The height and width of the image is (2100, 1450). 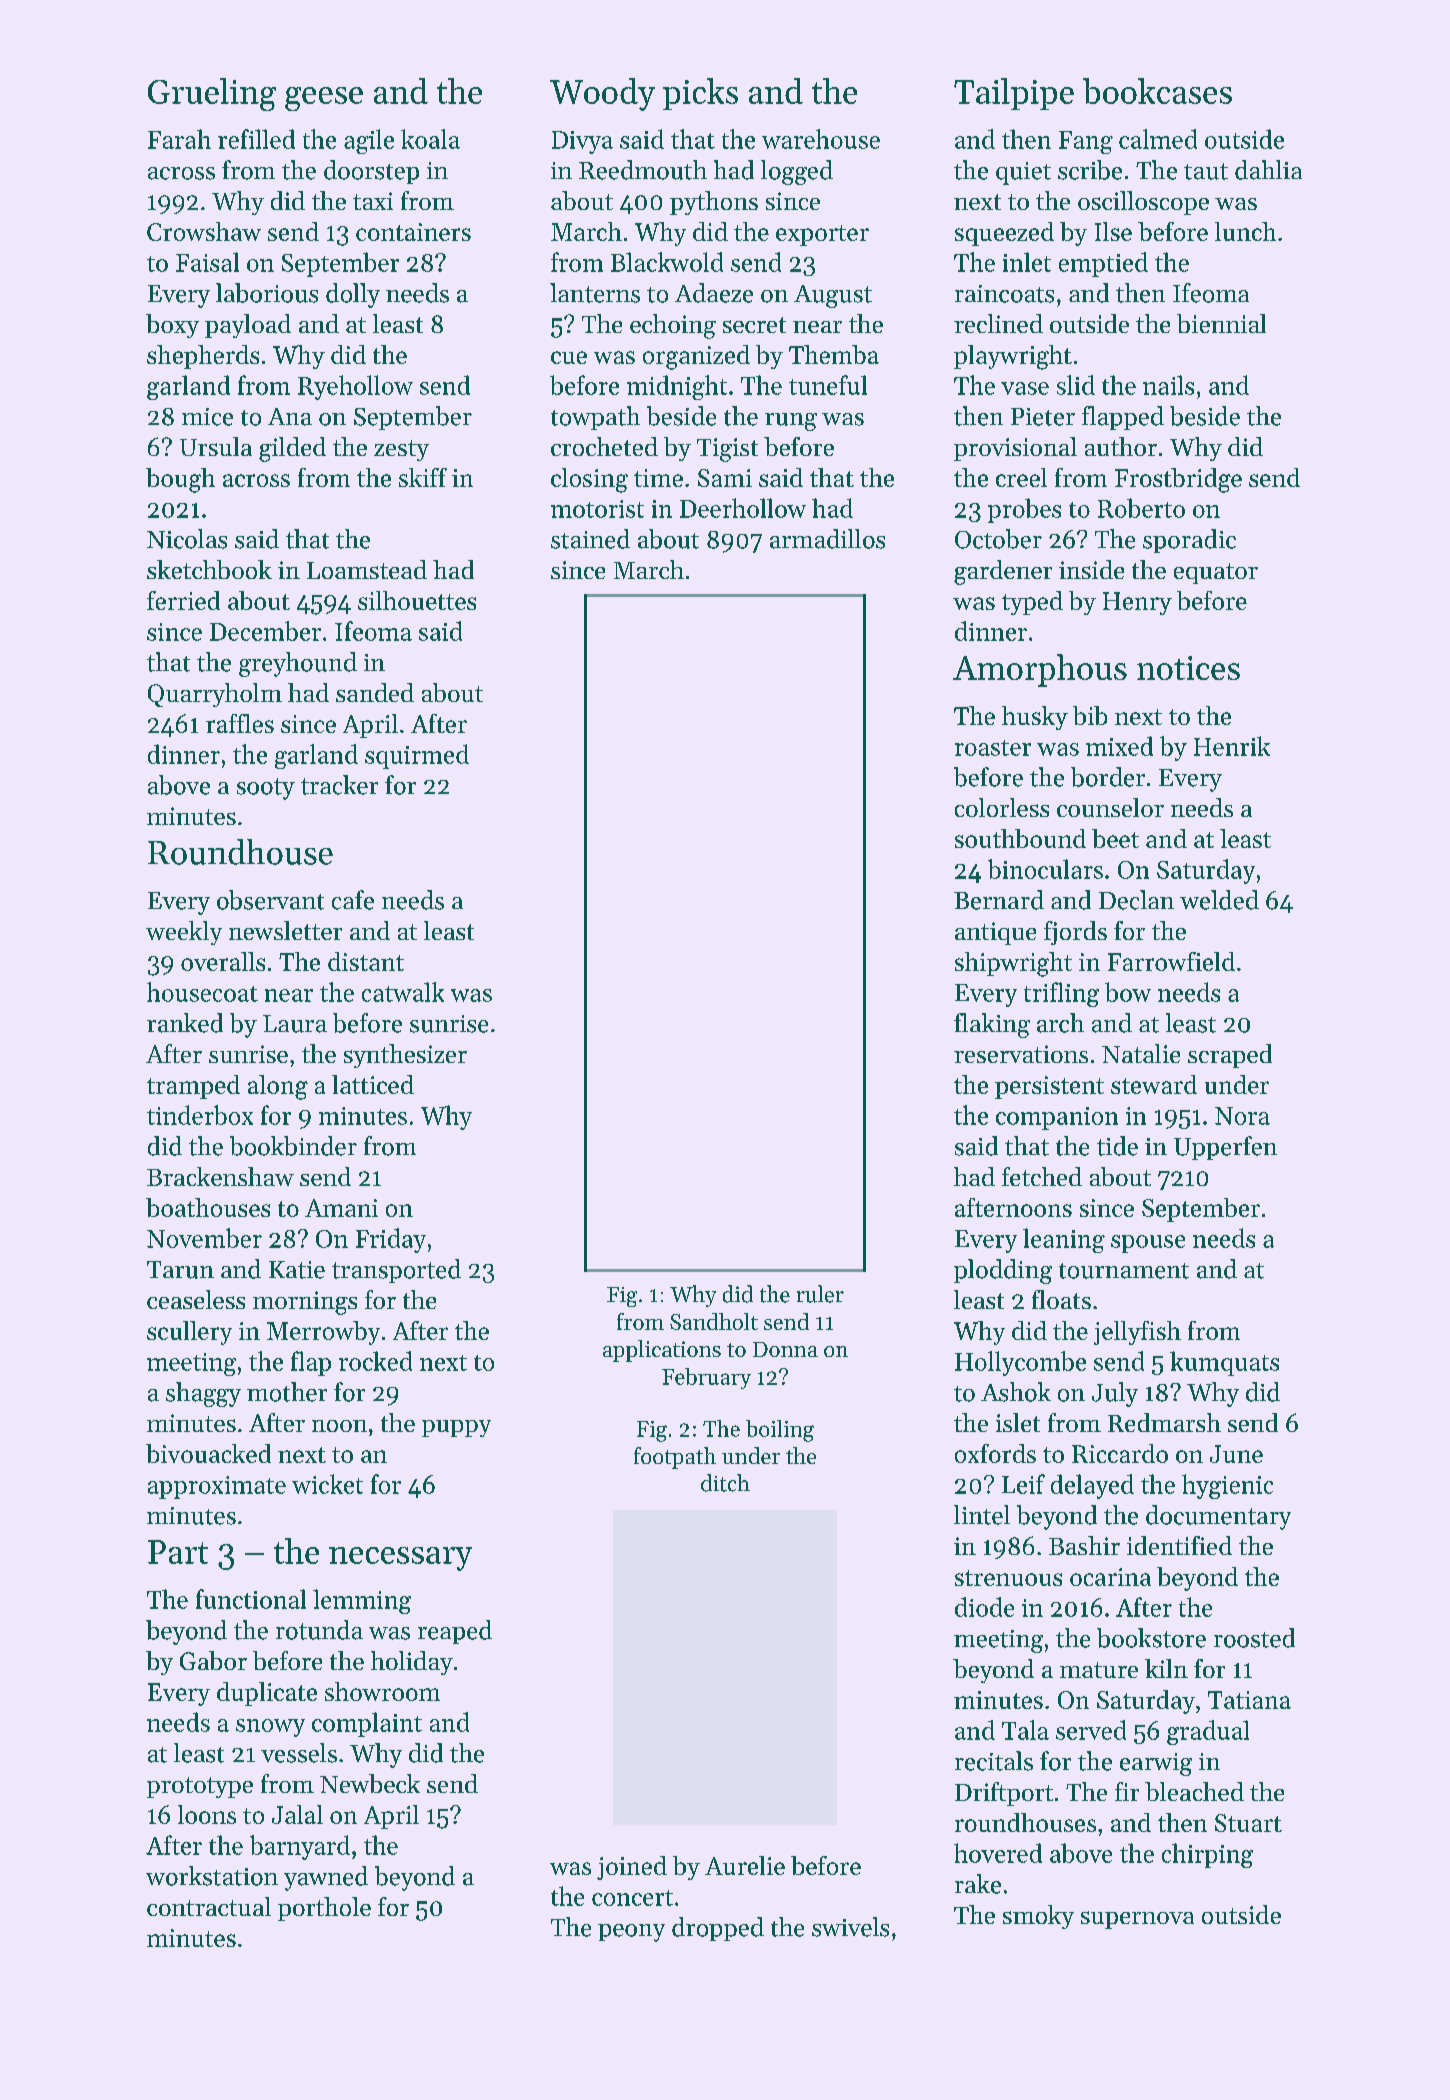 I want to click on scribe, so click(x=1090, y=170).
